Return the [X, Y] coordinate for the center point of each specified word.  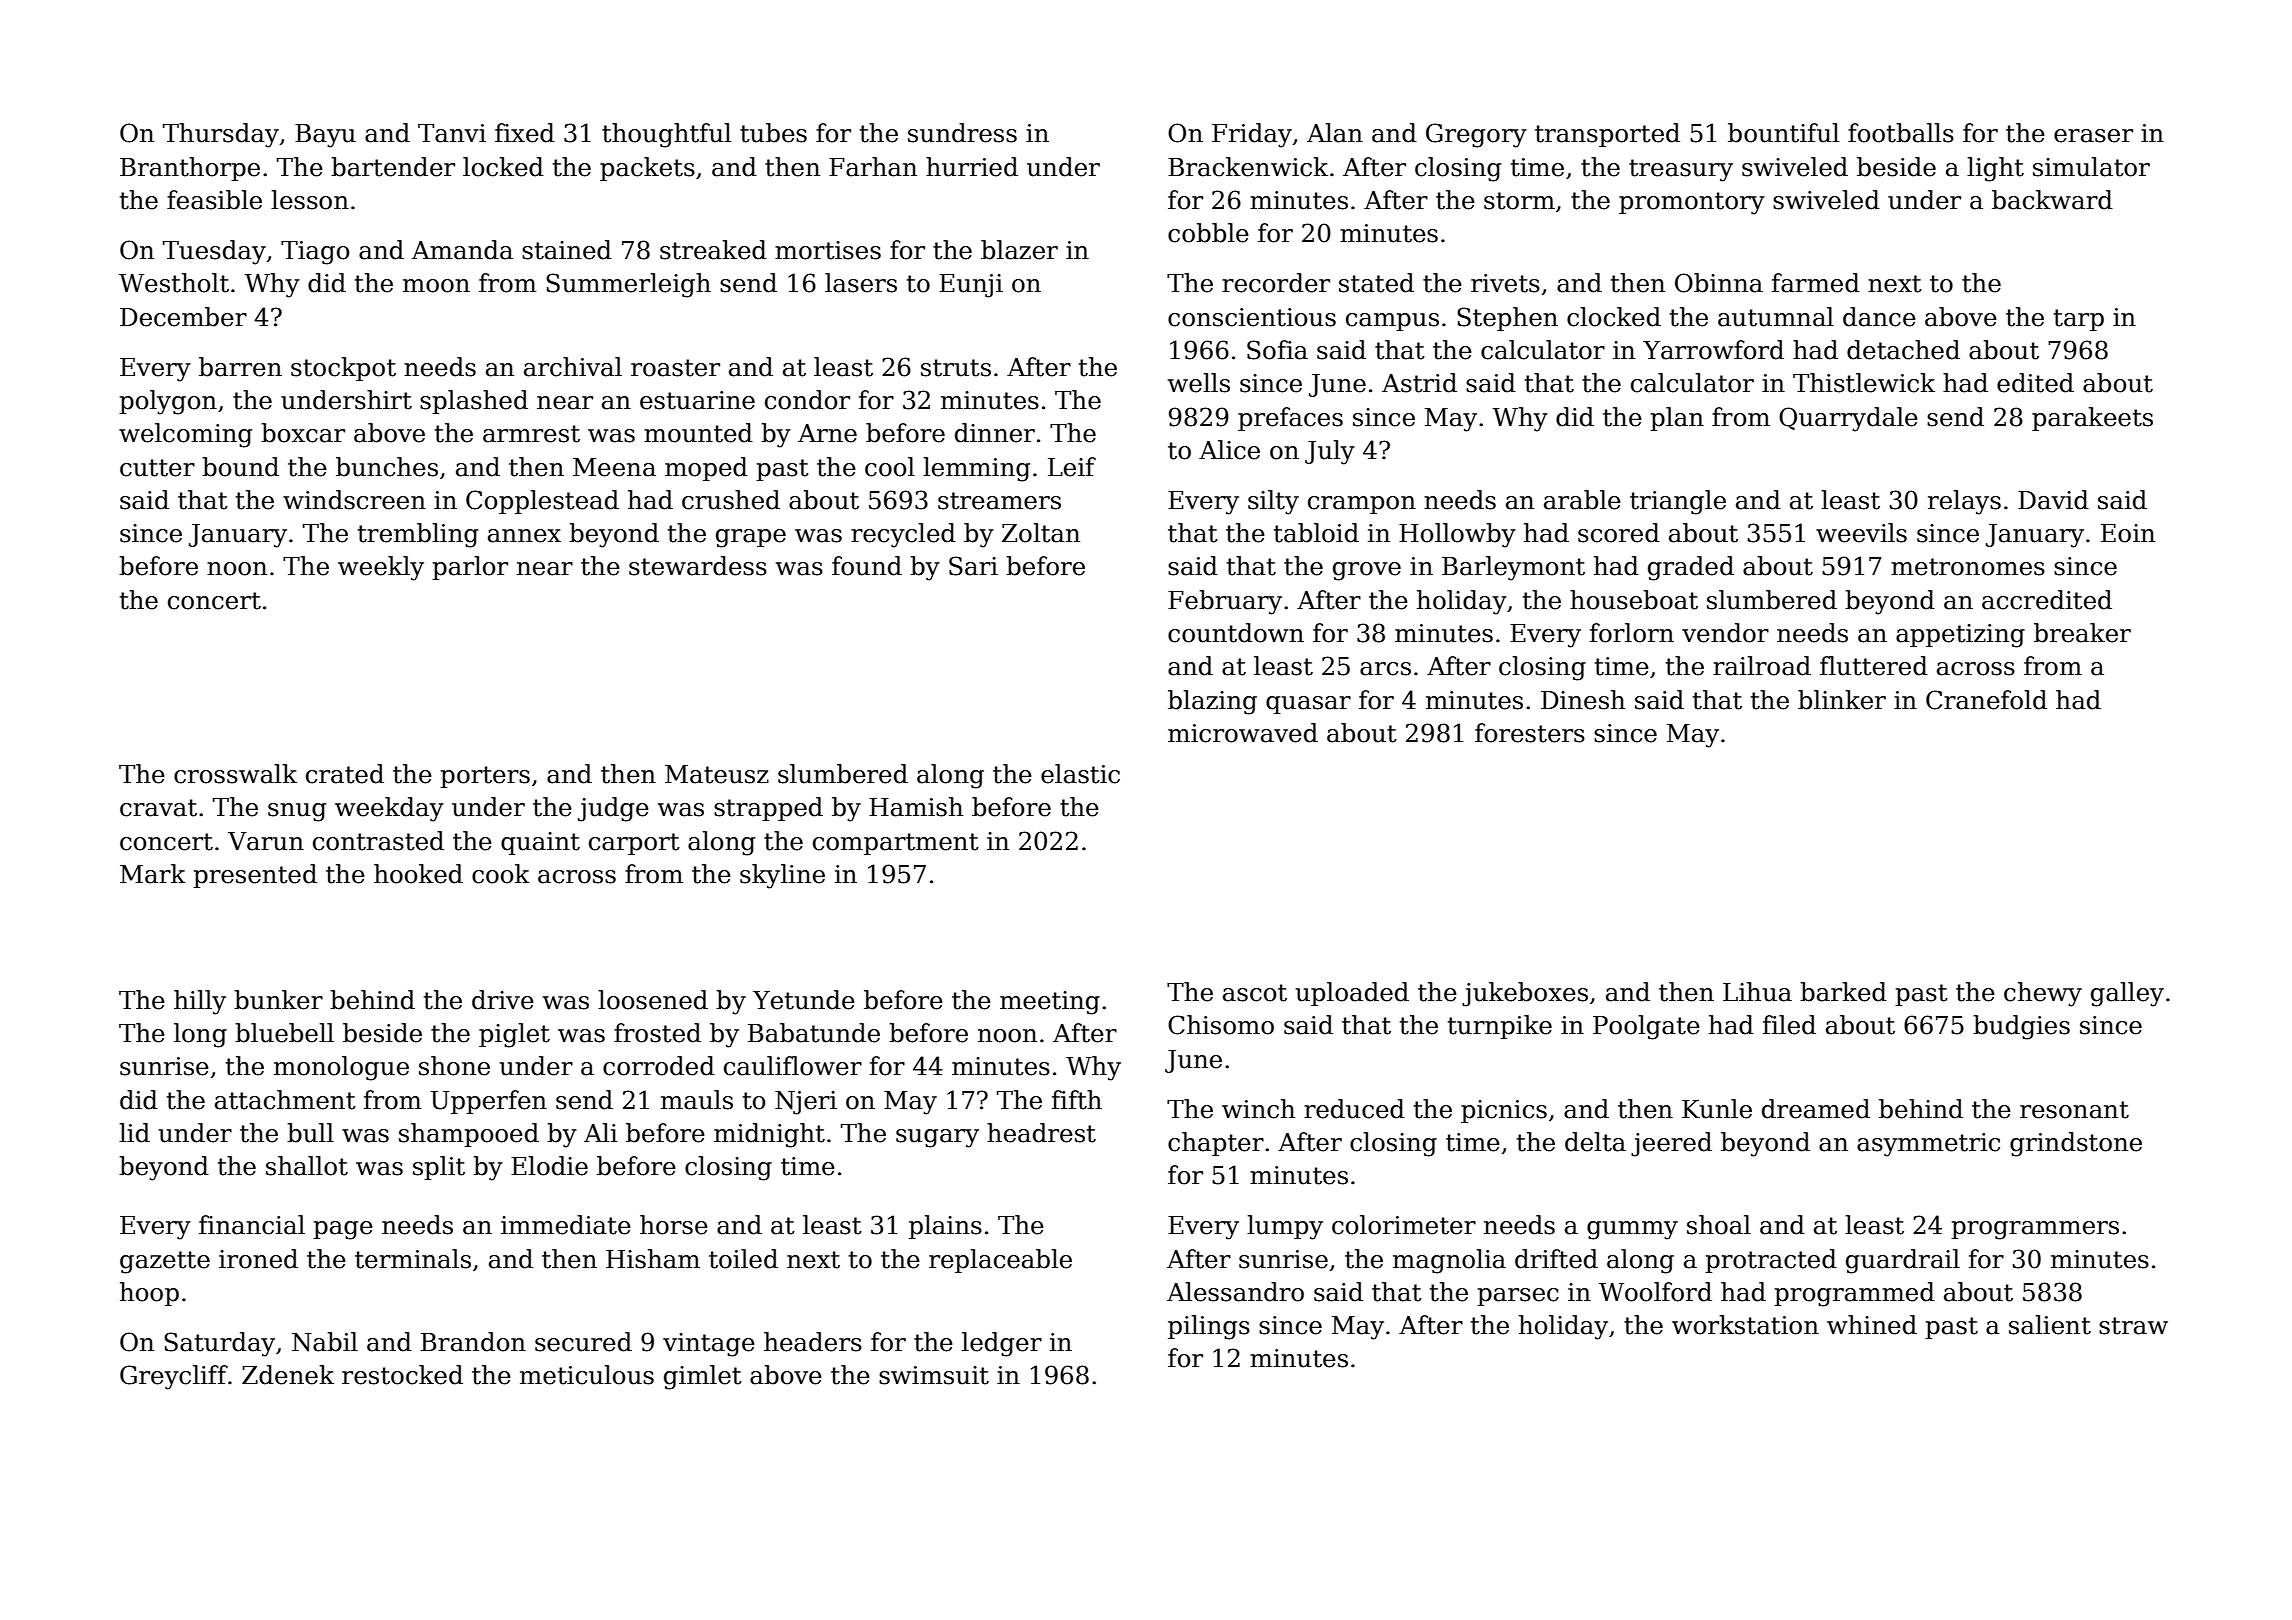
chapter [1216, 1144]
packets [647, 169]
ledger [1002, 1344]
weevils [1861, 533]
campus [1392, 322]
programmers [2035, 1230]
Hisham [653, 1259]
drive [503, 1000]
